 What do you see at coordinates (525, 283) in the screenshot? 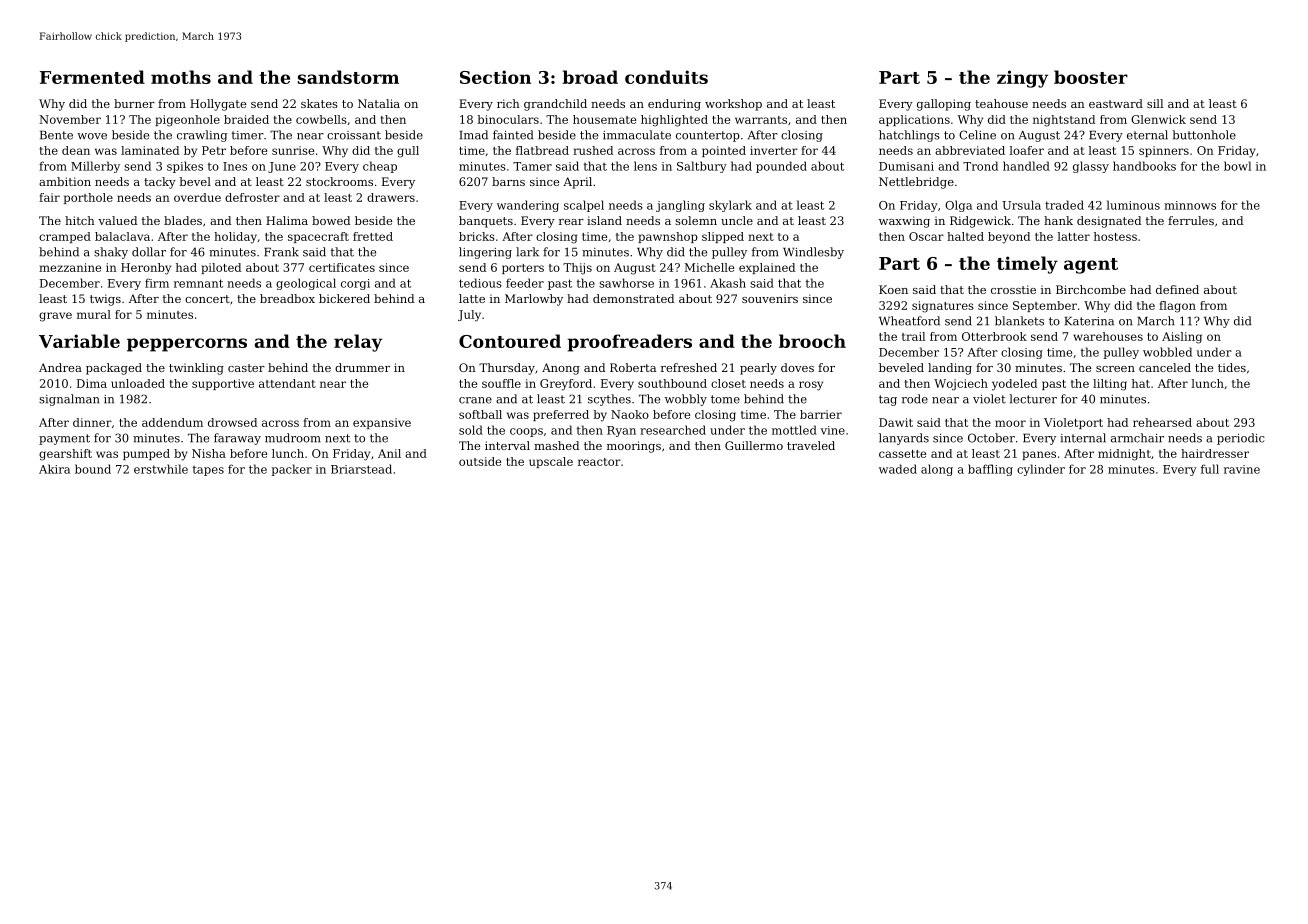
I see `feeder` at bounding box center [525, 283].
